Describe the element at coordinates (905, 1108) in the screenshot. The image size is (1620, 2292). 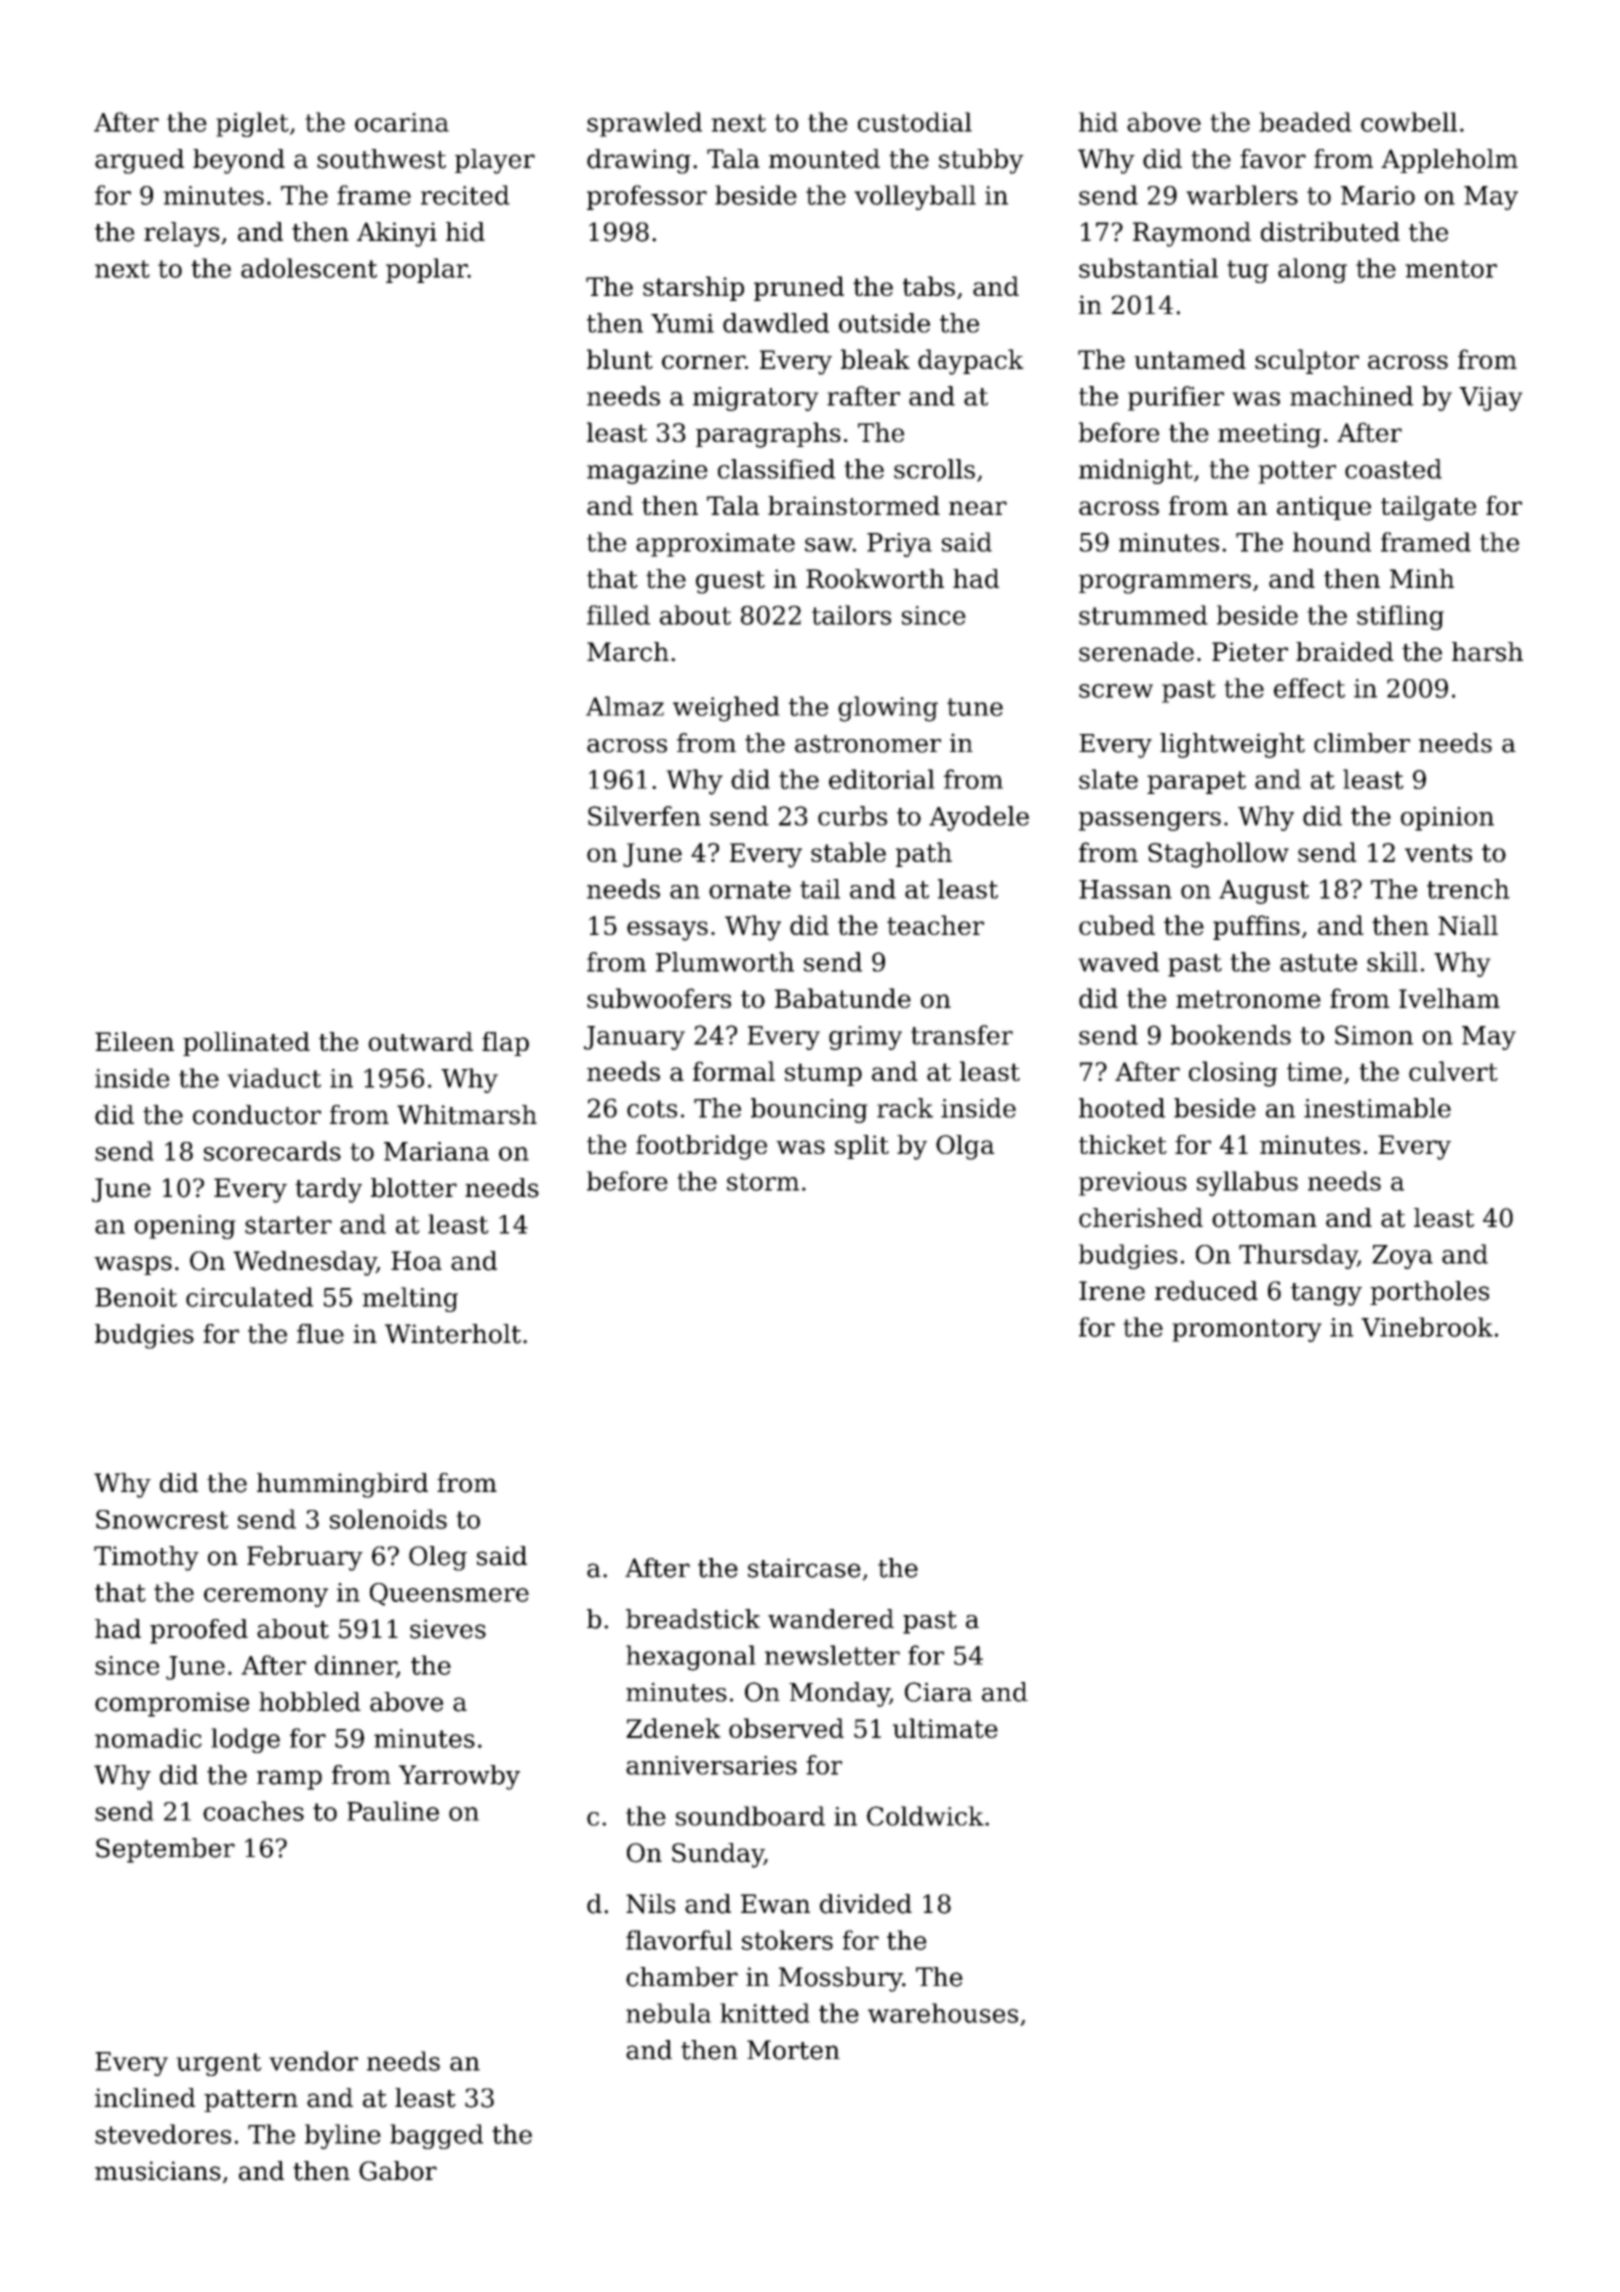
I see `rack` at that location.
